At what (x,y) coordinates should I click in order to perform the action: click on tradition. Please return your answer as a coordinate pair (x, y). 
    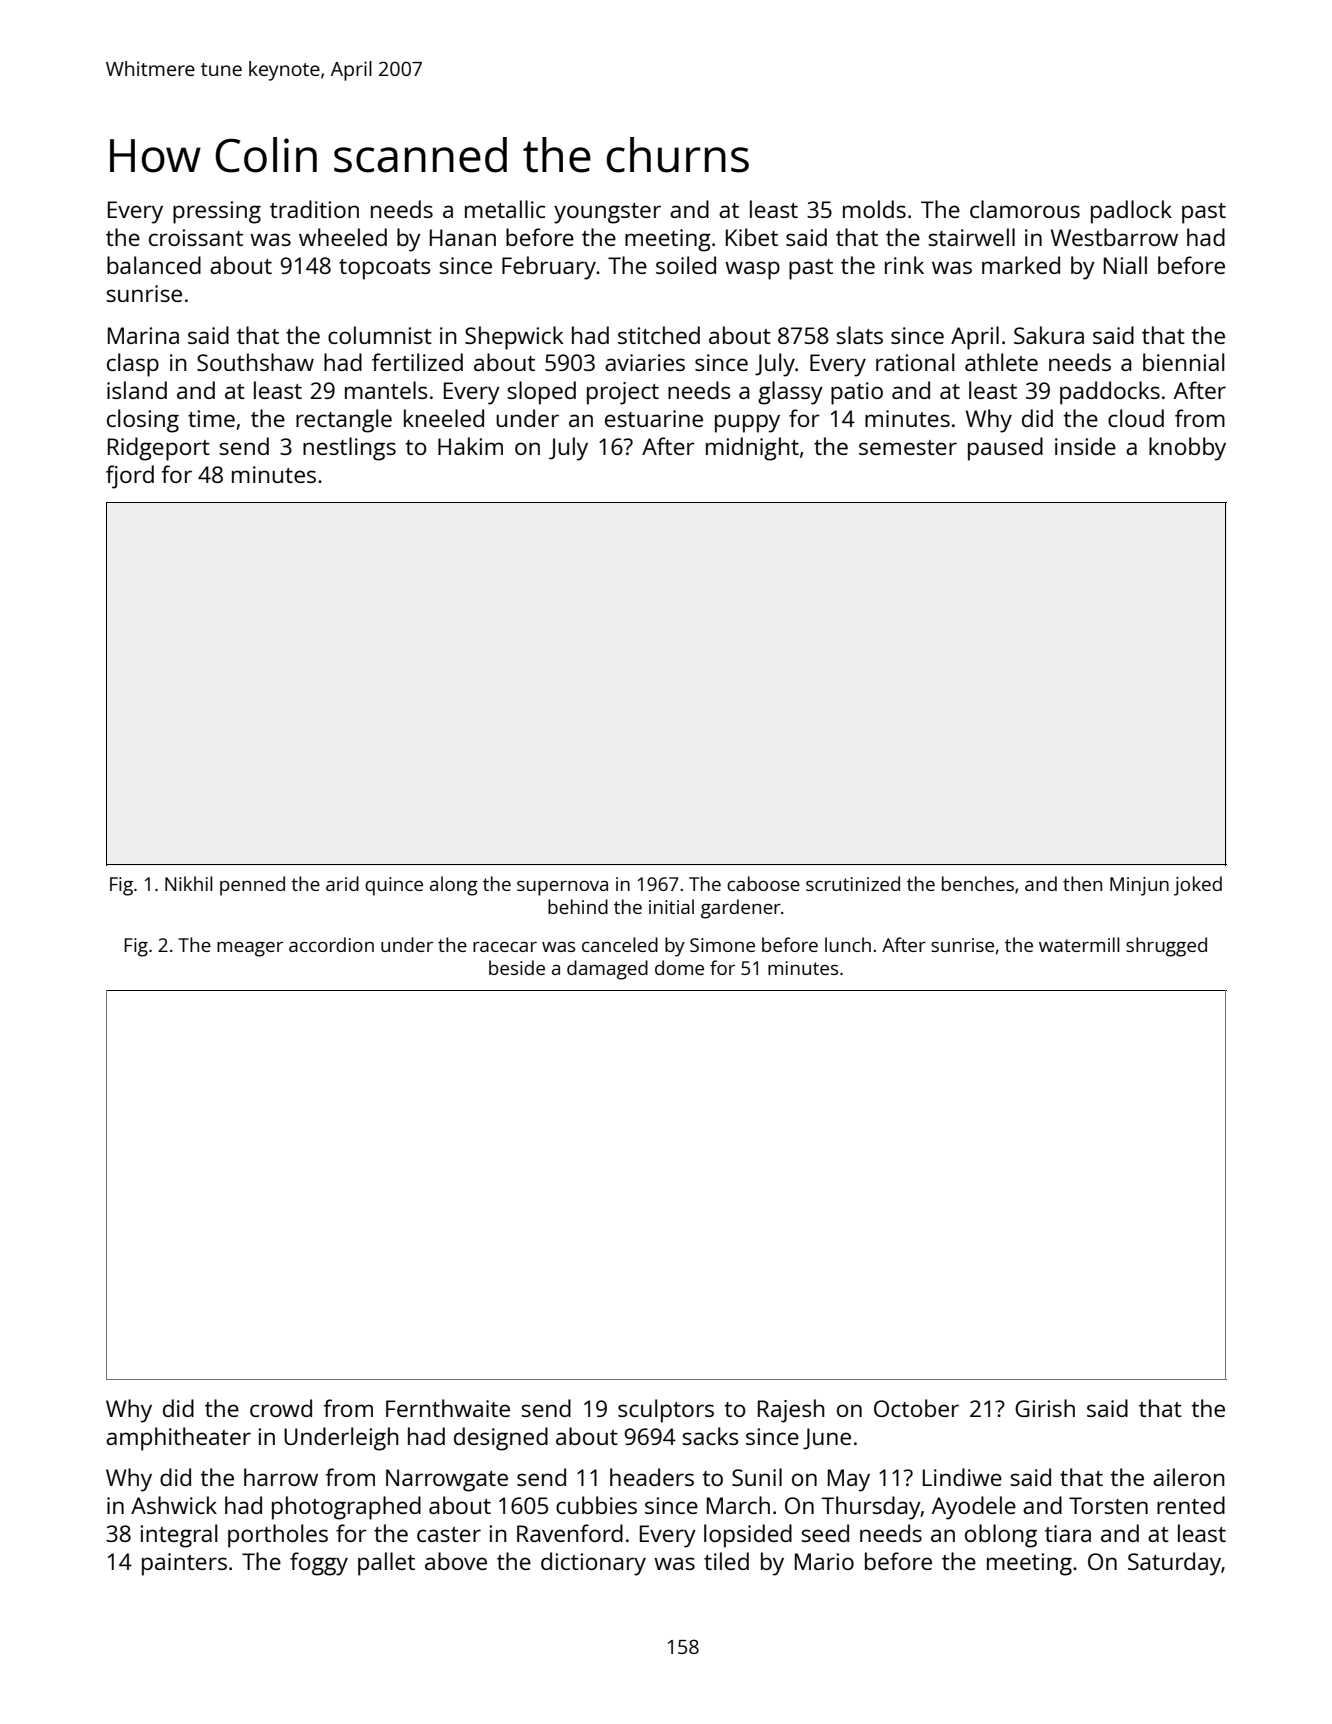
    Looking at the image, I should click on (314, 209).
